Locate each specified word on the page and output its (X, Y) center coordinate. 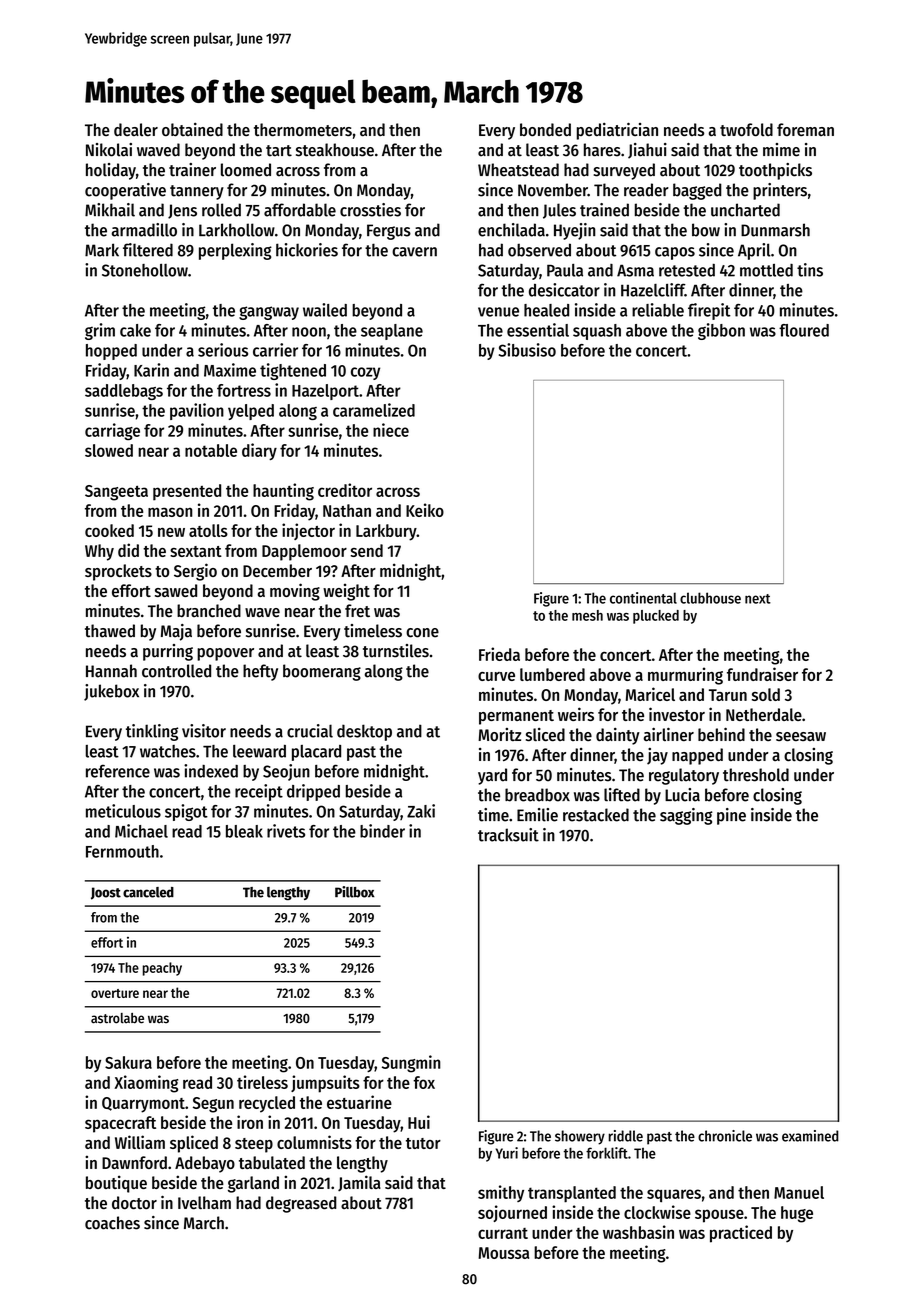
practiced (741, 1234)
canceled (148, 892)
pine (731, 816)
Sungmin (411, 1064)
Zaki (421, 811)
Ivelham (204, 1202)
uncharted (745, 210)
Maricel (650, 694)
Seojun (286, 772)
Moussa (503, 1253)
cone (422, 633)
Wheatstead (518, 170)
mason (170, 512)
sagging (686, 816)
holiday (111, 171)
